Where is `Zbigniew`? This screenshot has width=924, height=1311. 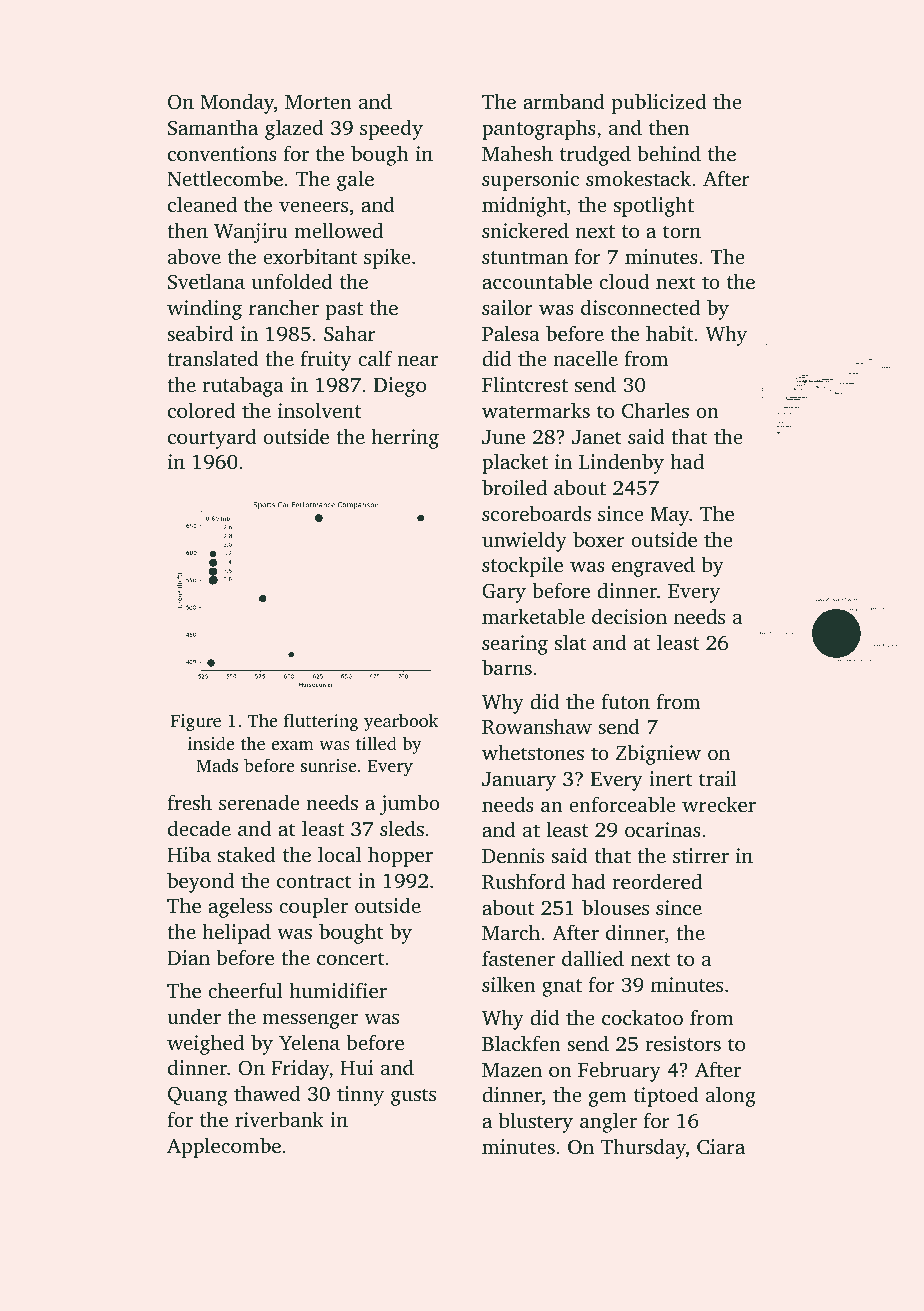 Zbigniew is located at coordinates (658, 754).
